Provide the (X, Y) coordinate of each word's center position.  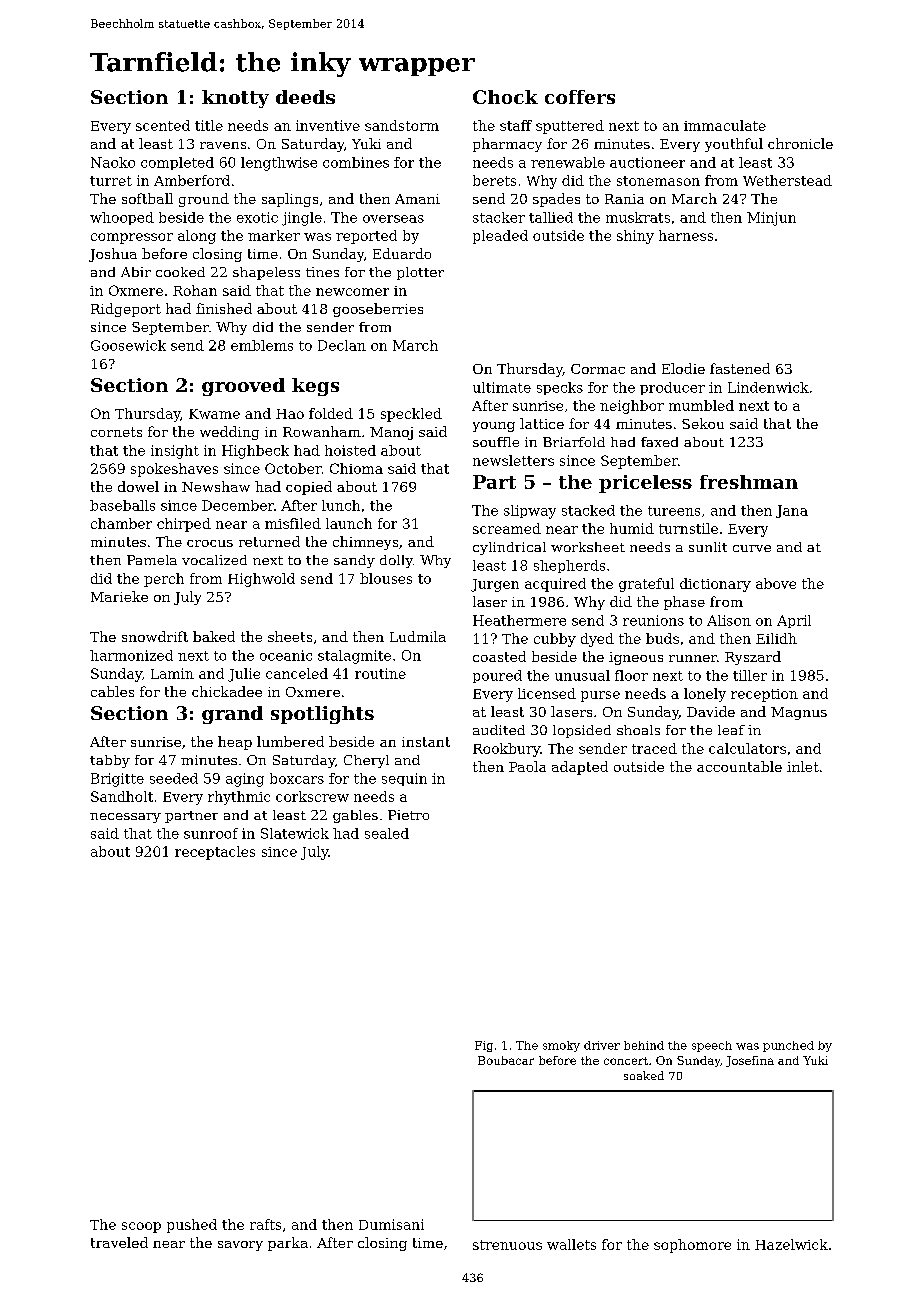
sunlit (708, 547)
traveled (119, 1242)
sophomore (692, 1246)
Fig (484, 1046)
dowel (138, 486)
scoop (141, 1227)
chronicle (800, 143)
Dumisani (391, 1224)
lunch (341, 505)
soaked (644, 1075)
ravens (223, 145)
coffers (580, 97)
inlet (803, 766)
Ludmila (418, 636)
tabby (110, 761)
